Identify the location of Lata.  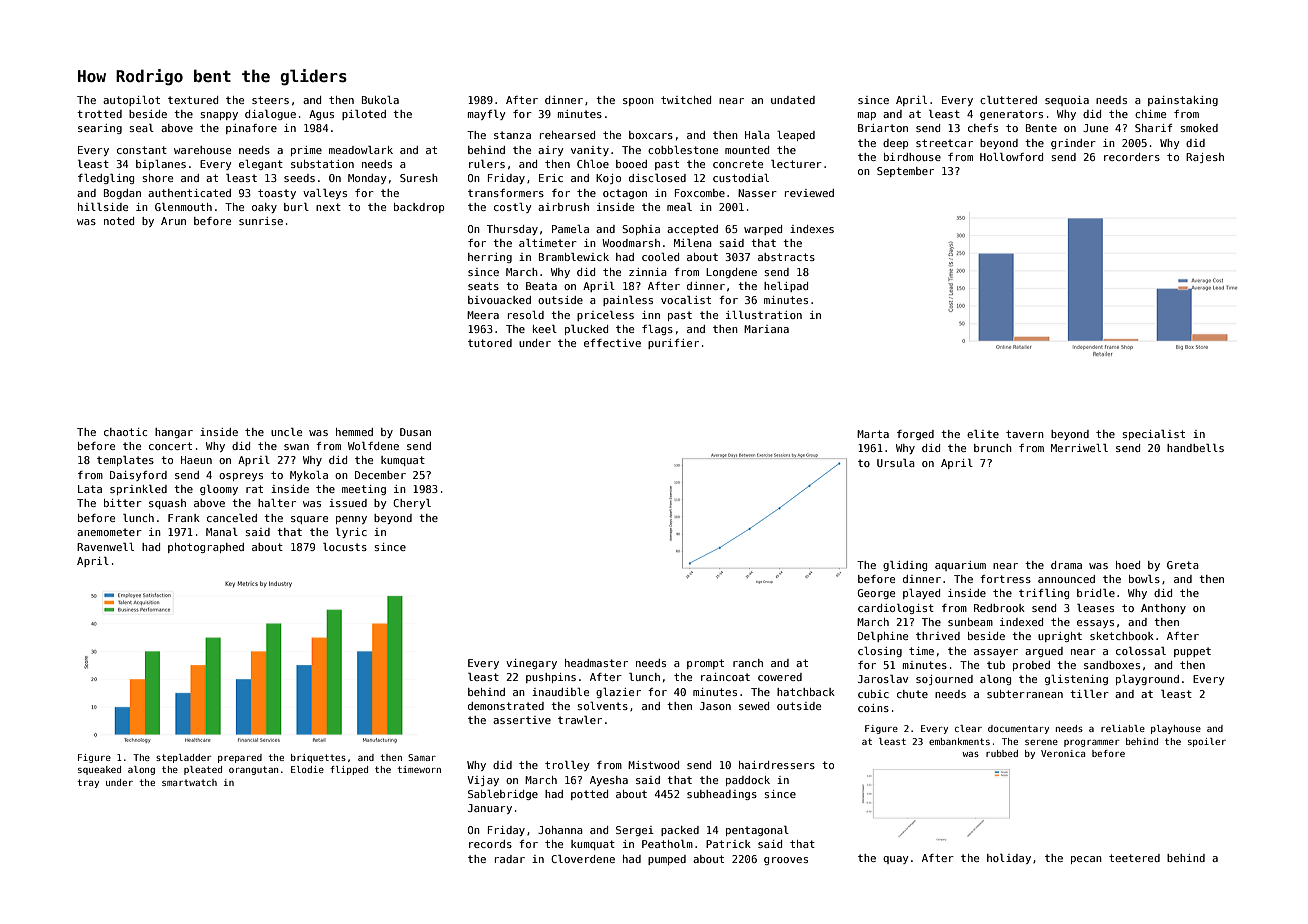
(90, 489).
